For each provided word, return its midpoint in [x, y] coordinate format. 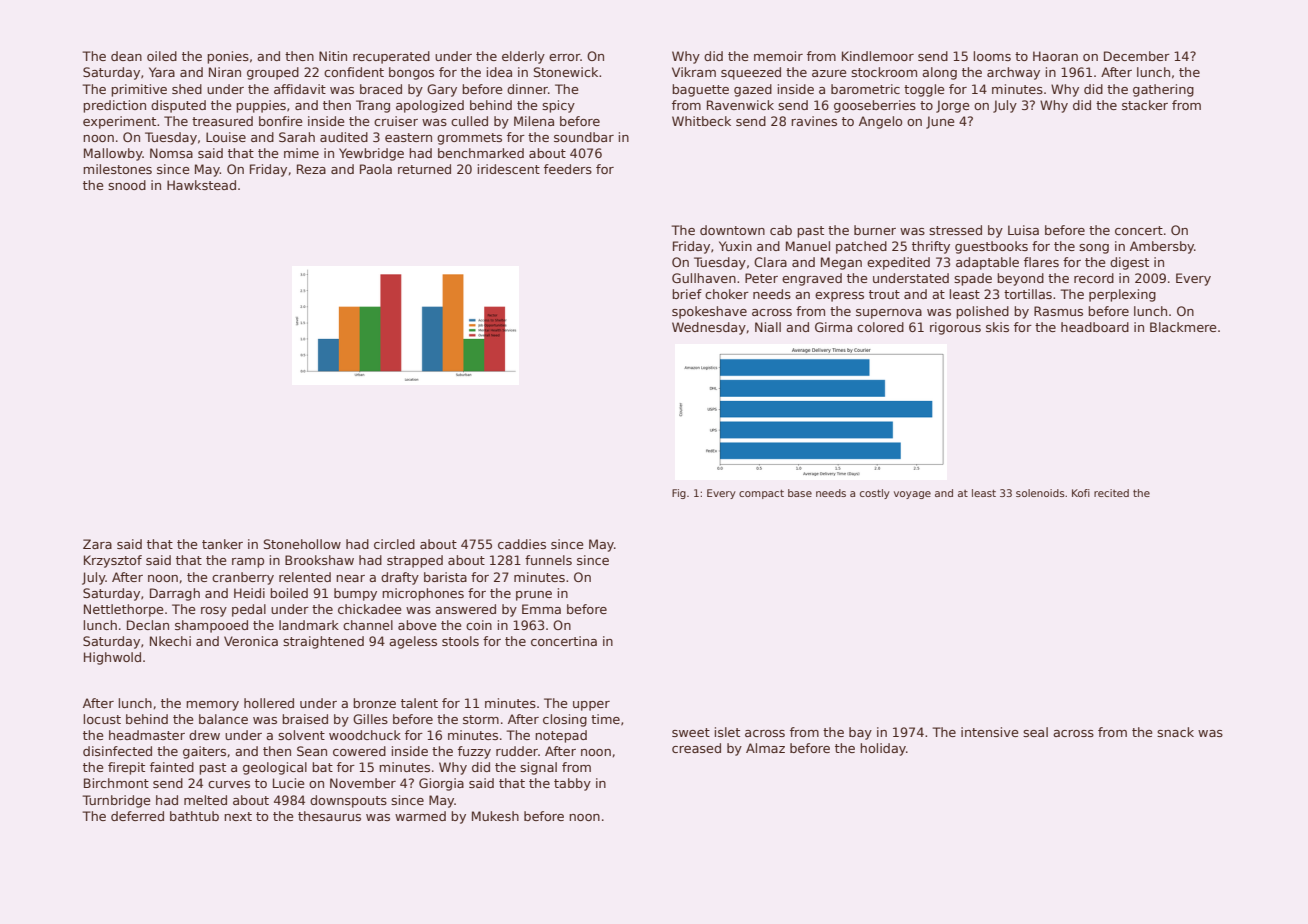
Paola [376, 169]
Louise [226, 137]
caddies [522, 544]
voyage [912, 495]
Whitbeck [701, 121]
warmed [420, 816]
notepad [561, 736]
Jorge [952, 106]
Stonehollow [302, 544]
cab [781, 230]
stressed [955, 230]
